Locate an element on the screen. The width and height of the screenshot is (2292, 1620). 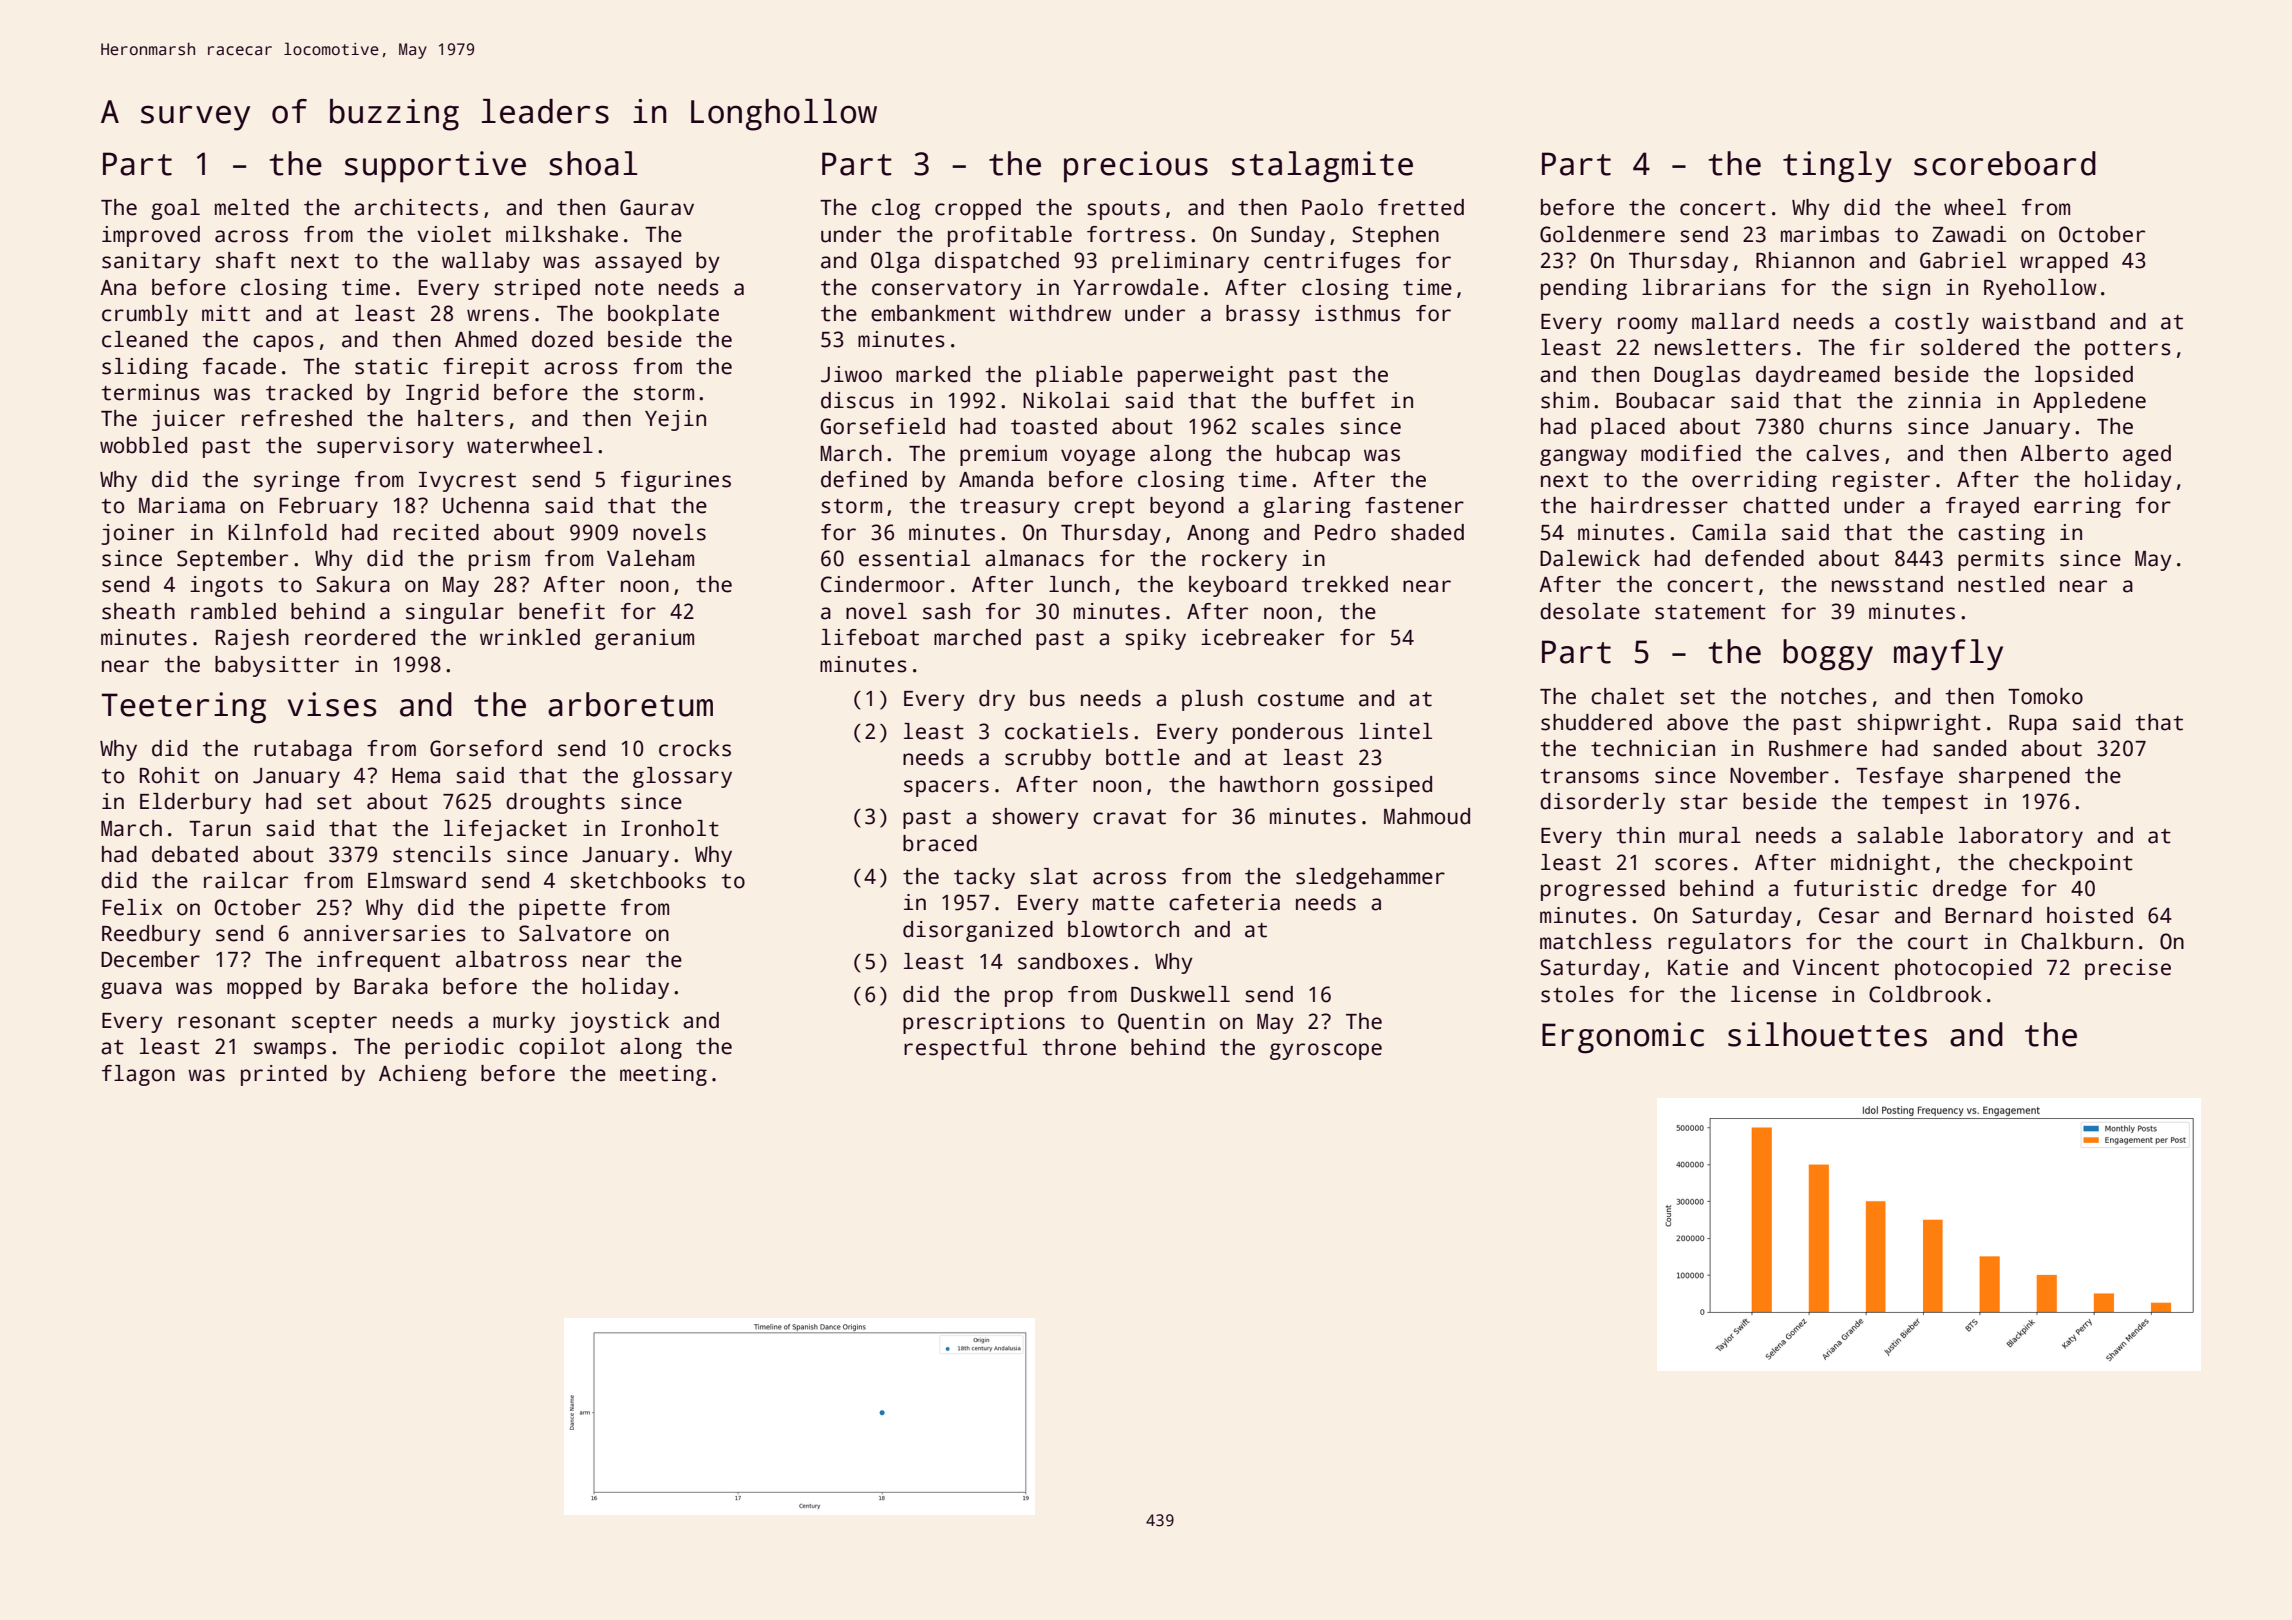
Yarrowdale is located at coordinates (1136, 287).
